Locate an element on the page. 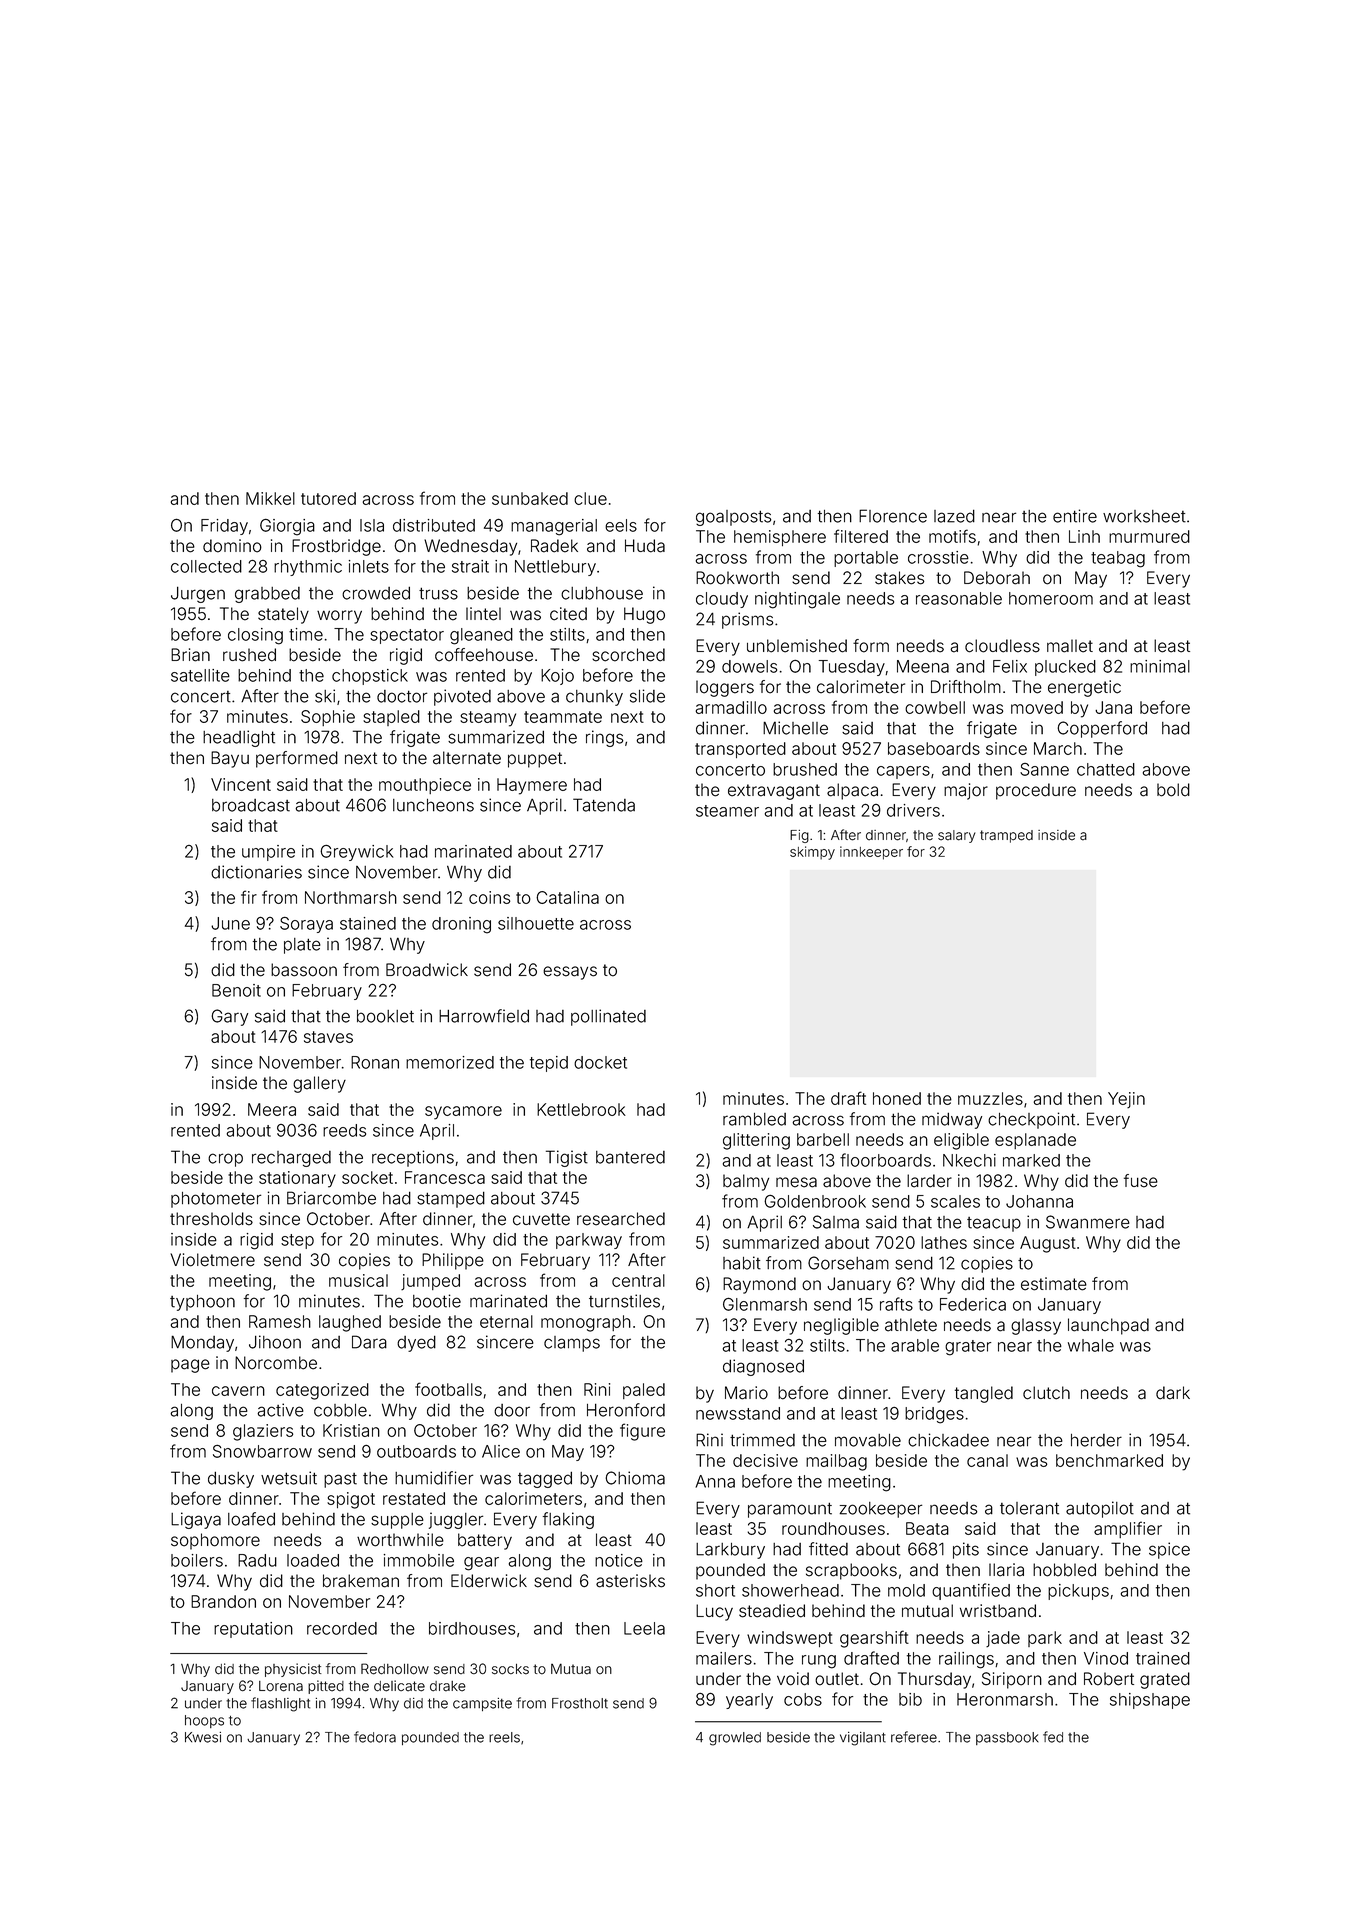  autopilot is located at coordinates (1100, 1509).
